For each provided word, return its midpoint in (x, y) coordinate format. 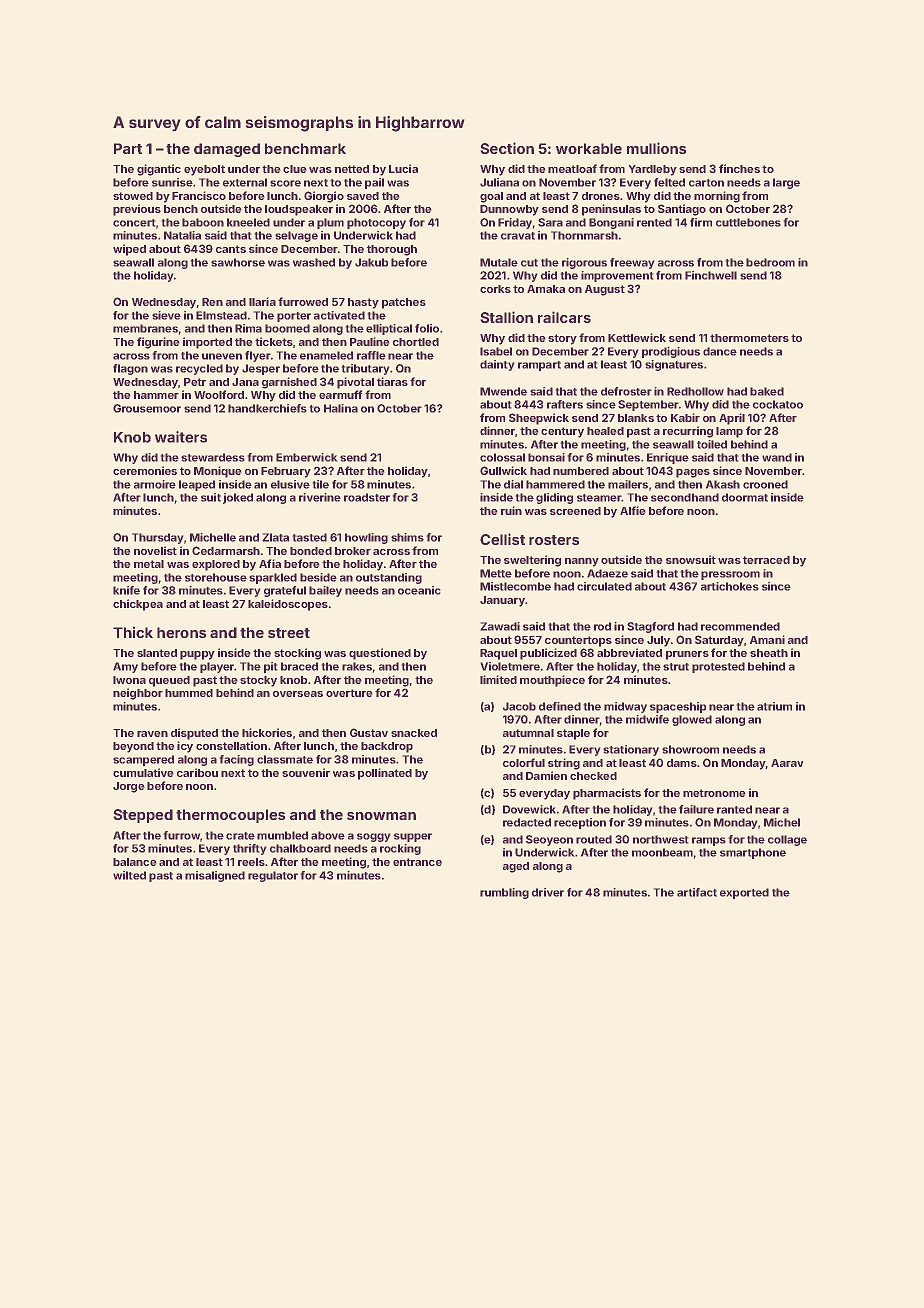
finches (739, 168)
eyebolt (204, 170)
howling (366, 538)
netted (352, 169)
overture (349, 693)
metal (149, 564)
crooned (765, 484)
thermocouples (230, 816)
